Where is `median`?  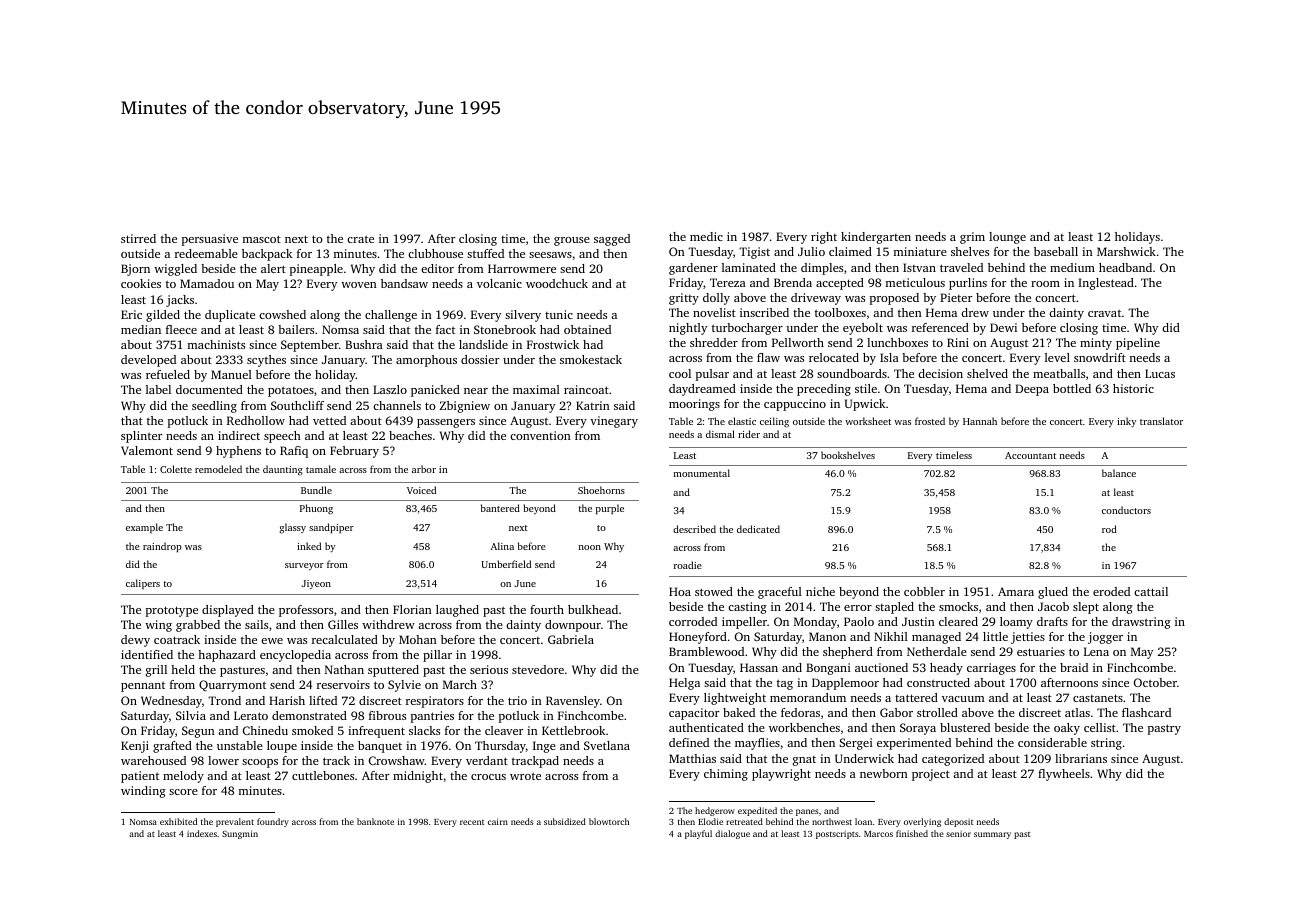 median is located at coordinates (141, 329).
